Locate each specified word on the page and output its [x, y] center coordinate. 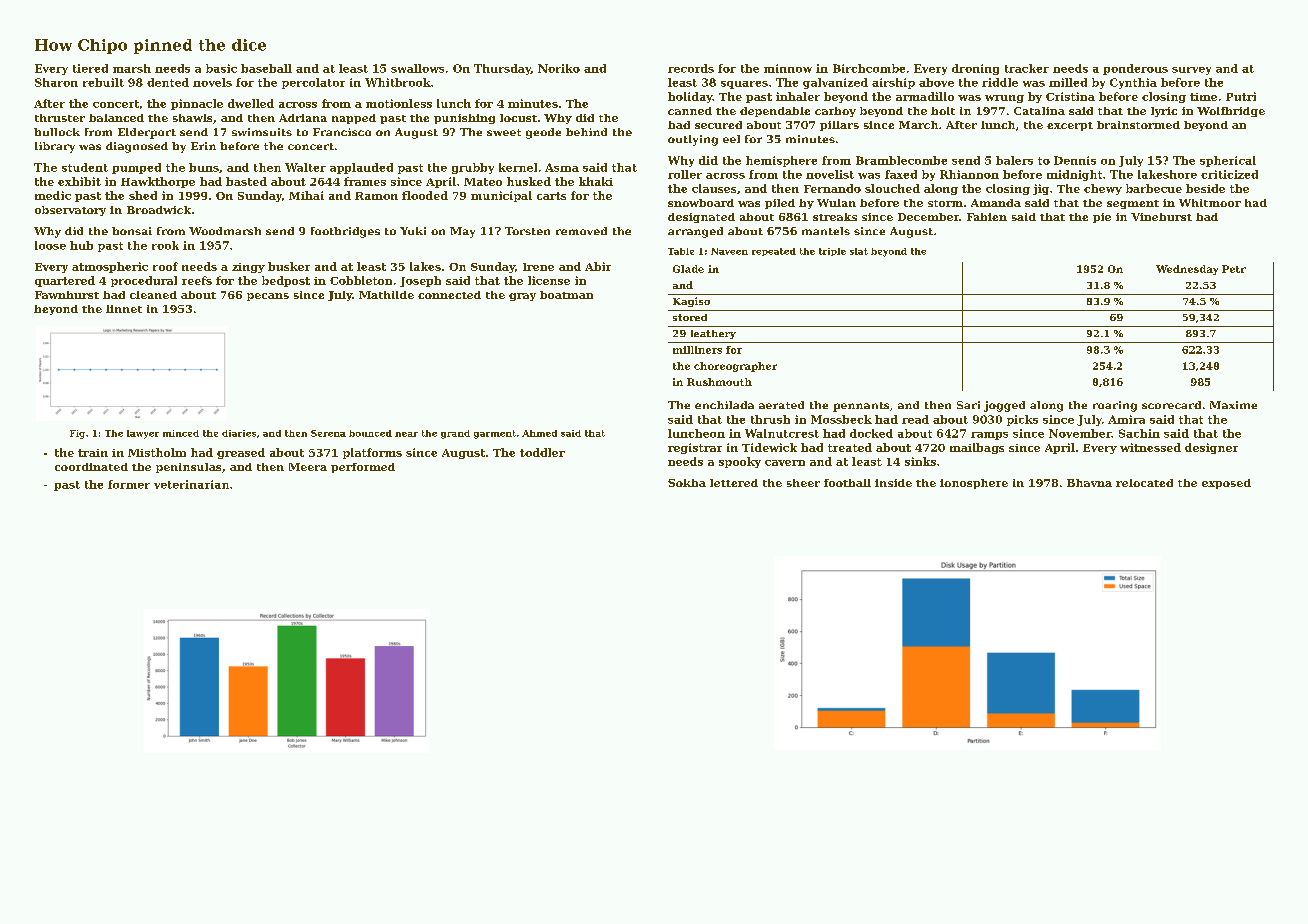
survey [1191, 71]
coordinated [91, 467]
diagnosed [137, 147]
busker [289, 266]
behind [586, 132]
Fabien [987, 217]
